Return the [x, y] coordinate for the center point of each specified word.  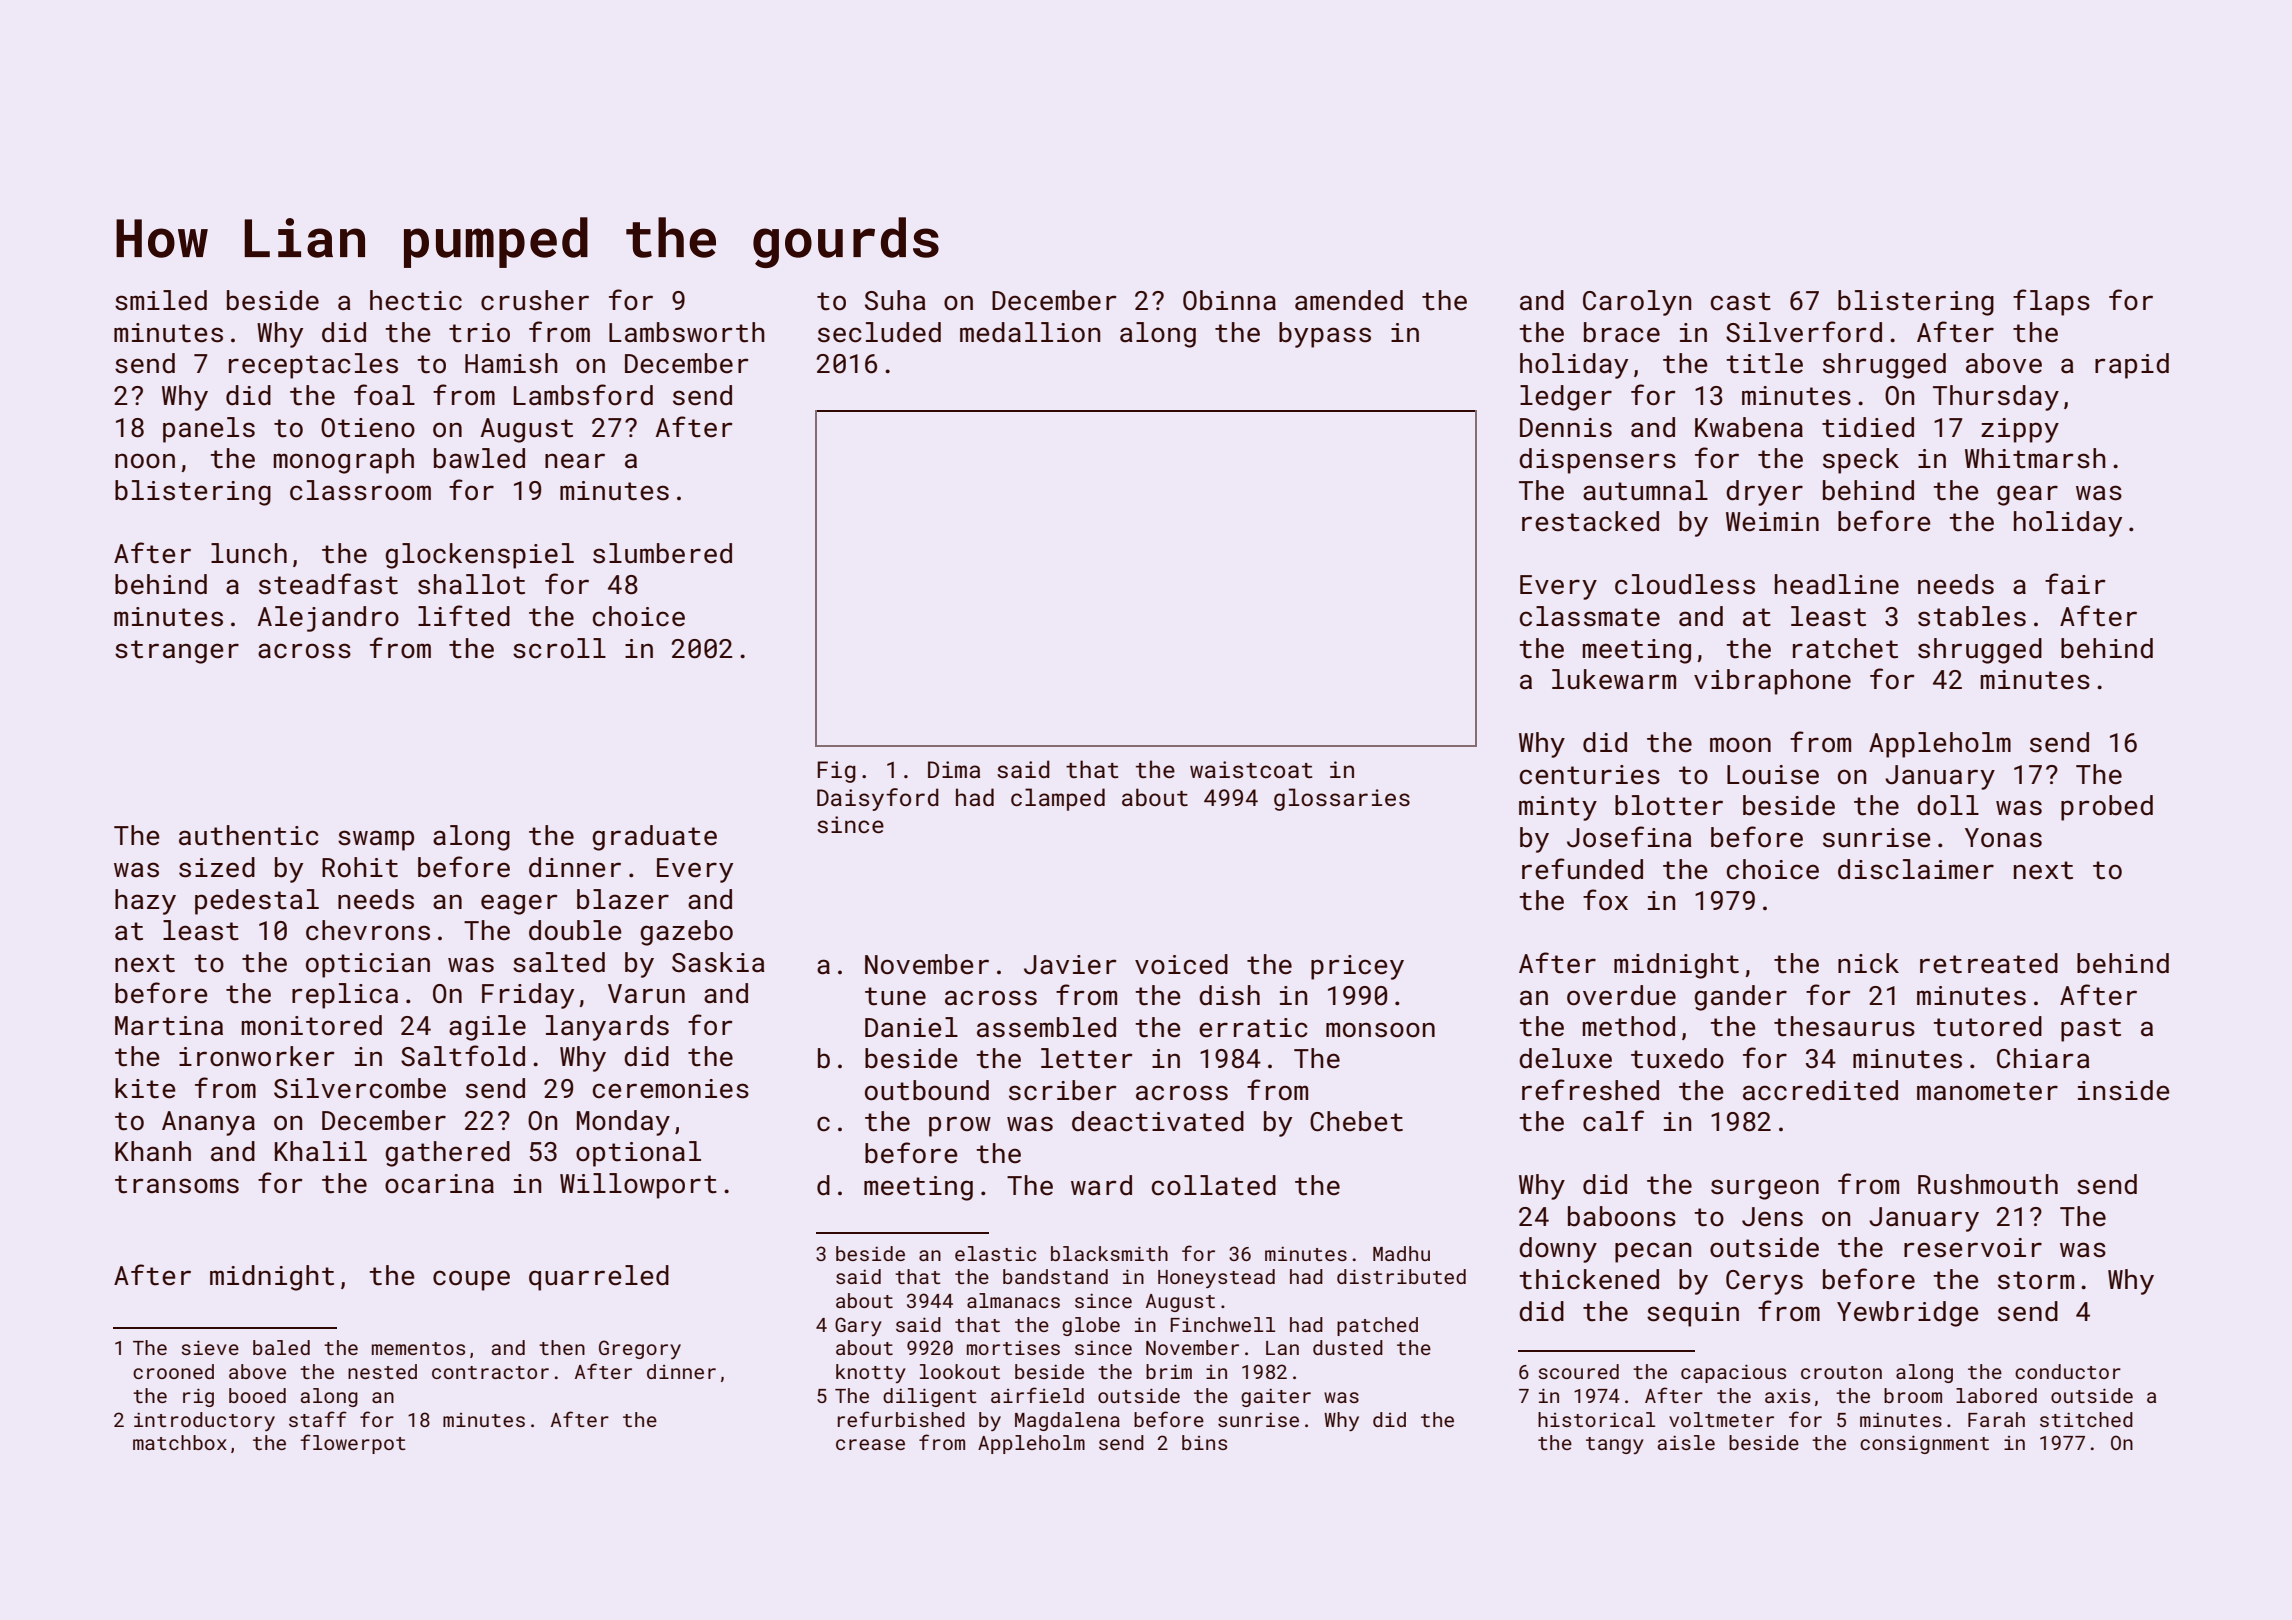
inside [2124, 1090]
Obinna [1229, 300]
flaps [2051, 302]
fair [2075, 584]
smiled [161, 300]
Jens [1772, 1217]
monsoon [1380, 1030]
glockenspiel [479, 556]
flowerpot [353, 1444]
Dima [954, 769]
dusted [1348, 1347]
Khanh [153, 1151]
